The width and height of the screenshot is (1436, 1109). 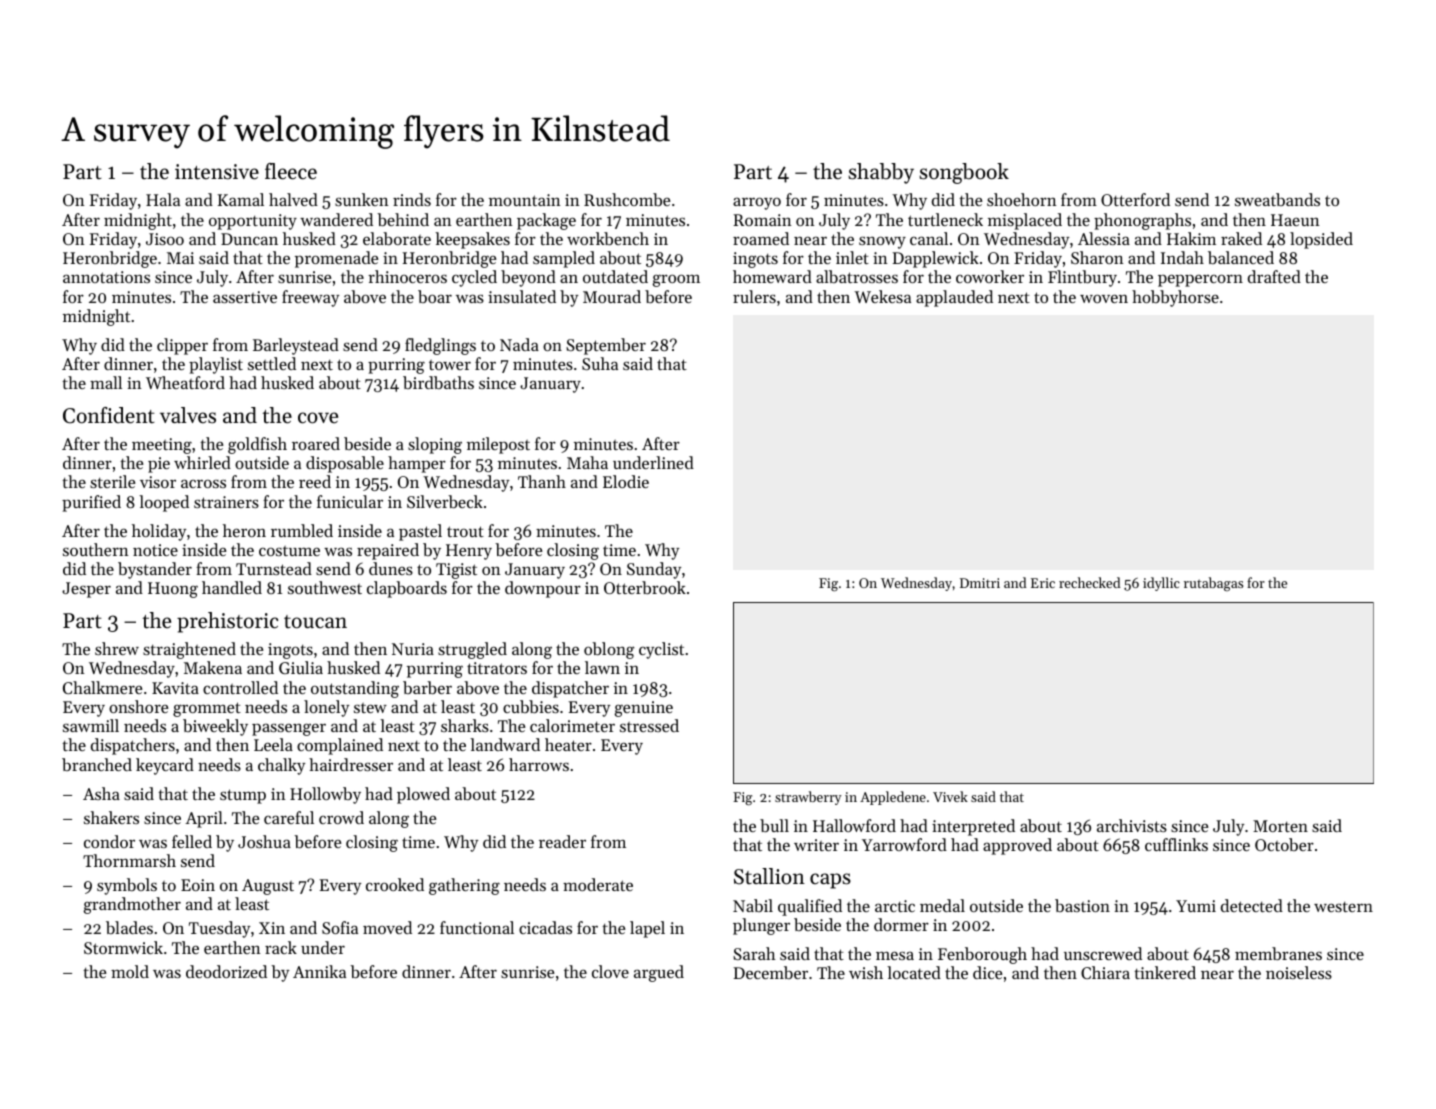 What do you see at coordinates (606, 346) in the screenshot?
I see `September` at bounding box center [606, 346].
